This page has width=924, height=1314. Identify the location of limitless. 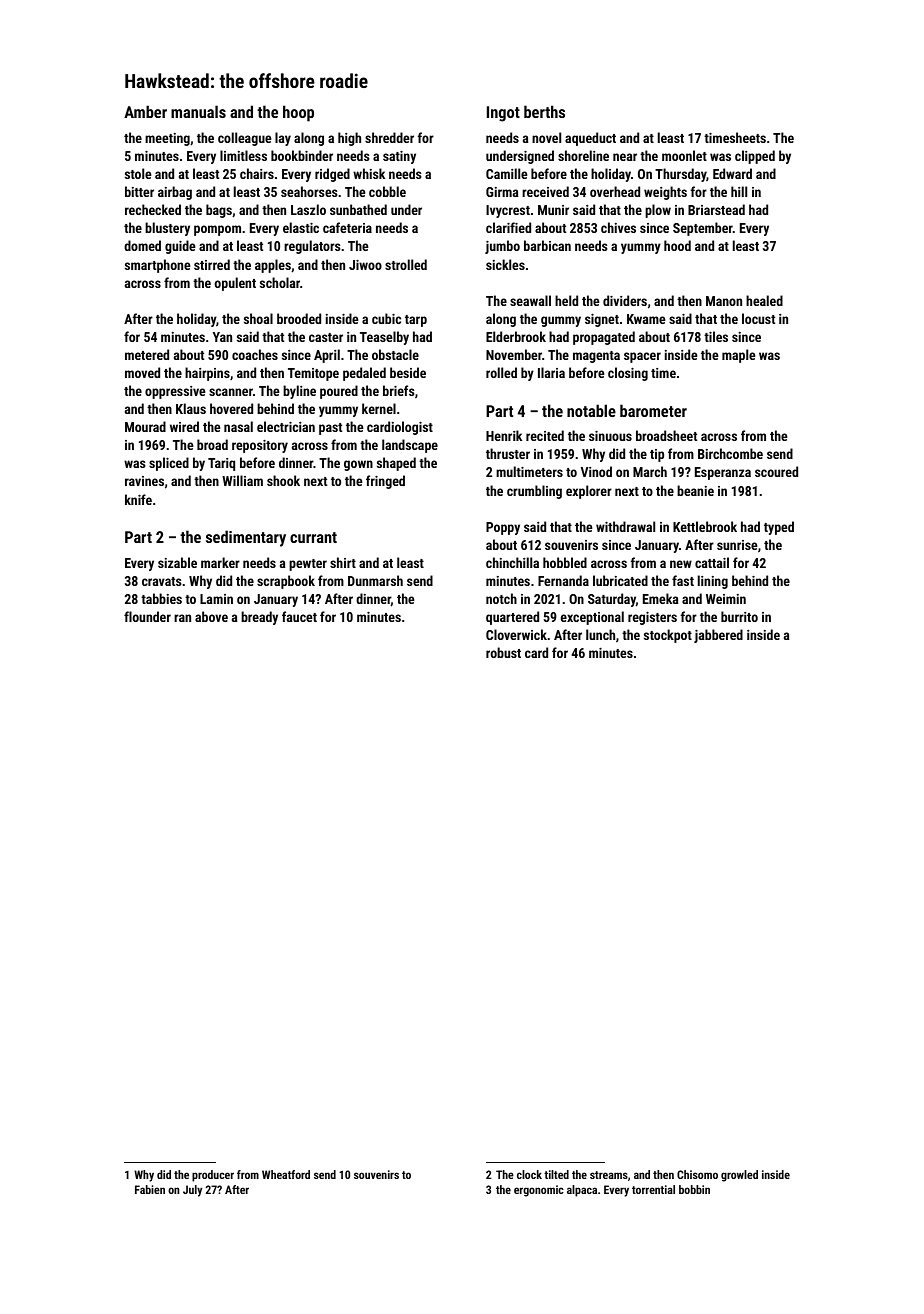
(243, 155).
